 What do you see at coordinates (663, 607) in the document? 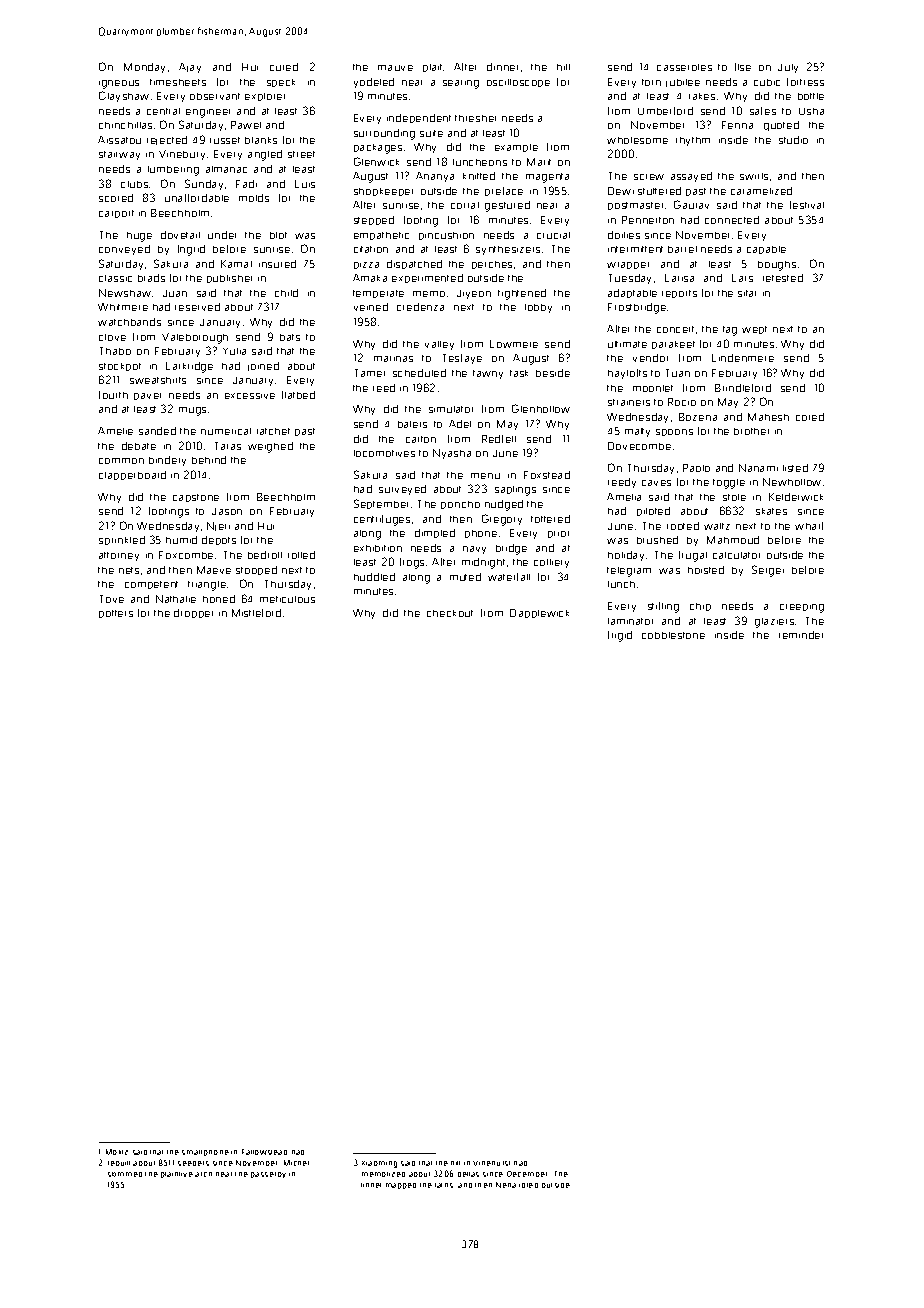
I see `stifling` at bounding box center [663, 607].
